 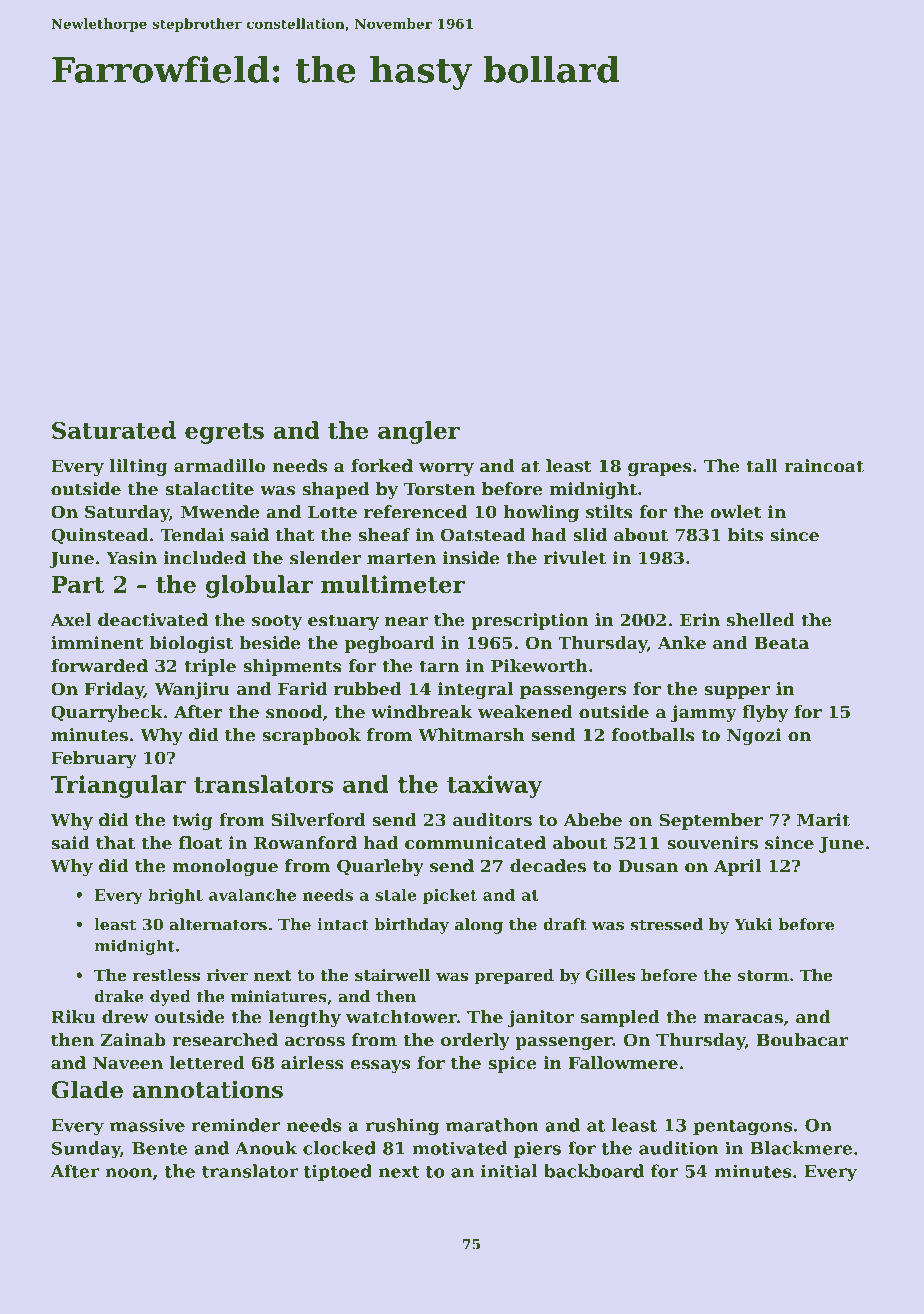 What do you see at coordinates (159, 1148) in the screenshot?
I see `Bente` at bounding box center [159, 1148].
